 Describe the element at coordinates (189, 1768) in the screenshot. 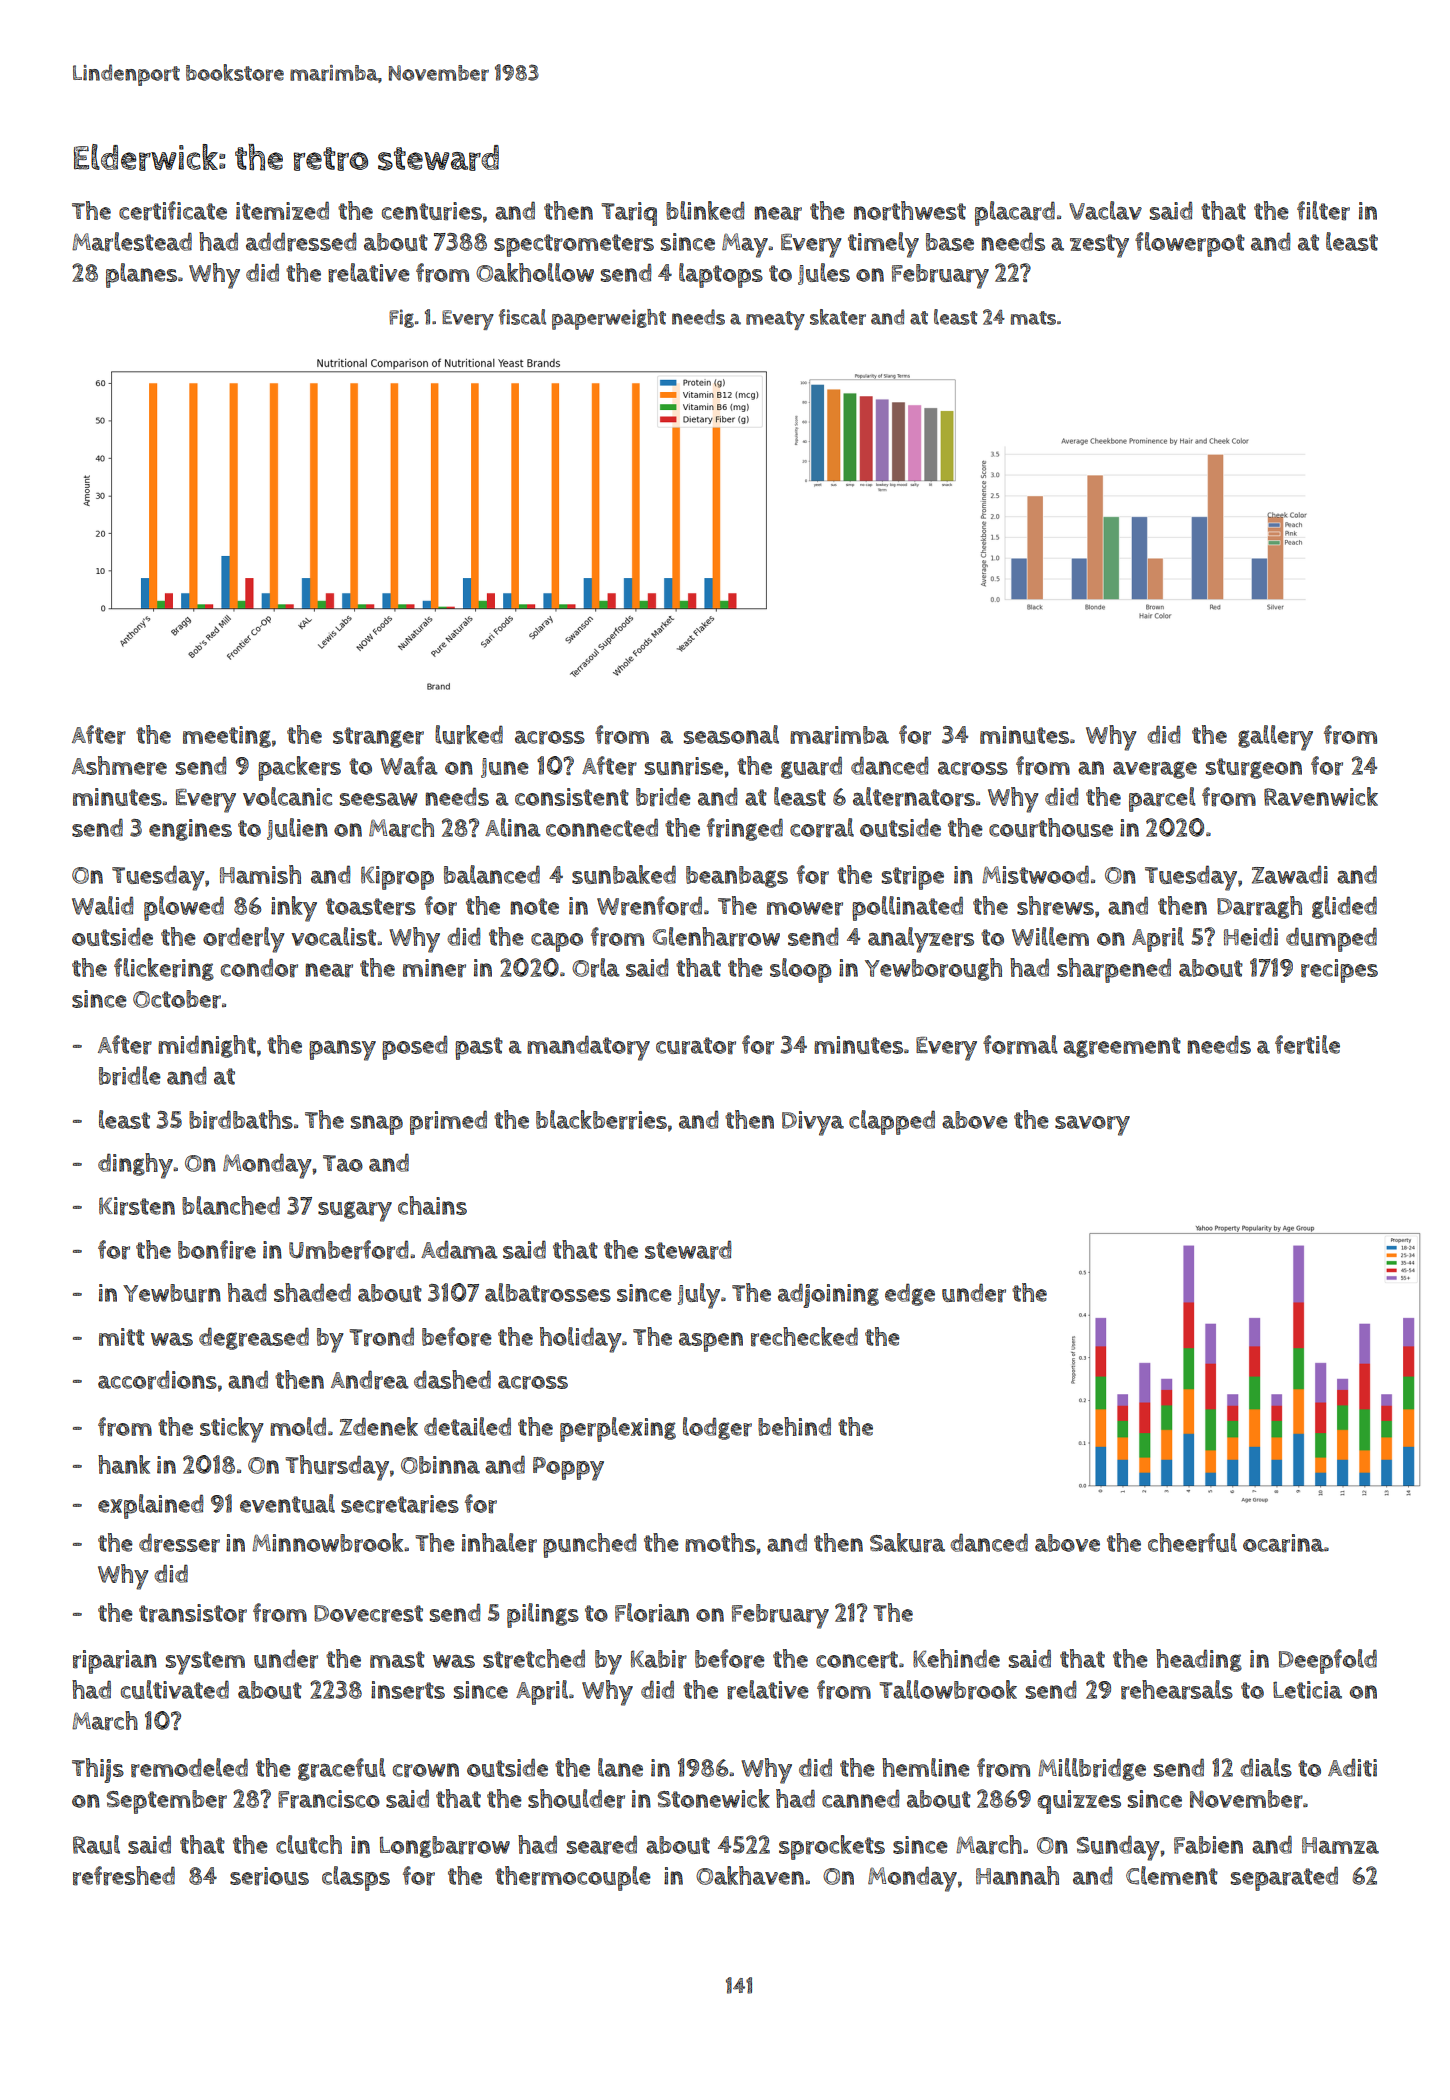

I see `remodeled` at that location.
